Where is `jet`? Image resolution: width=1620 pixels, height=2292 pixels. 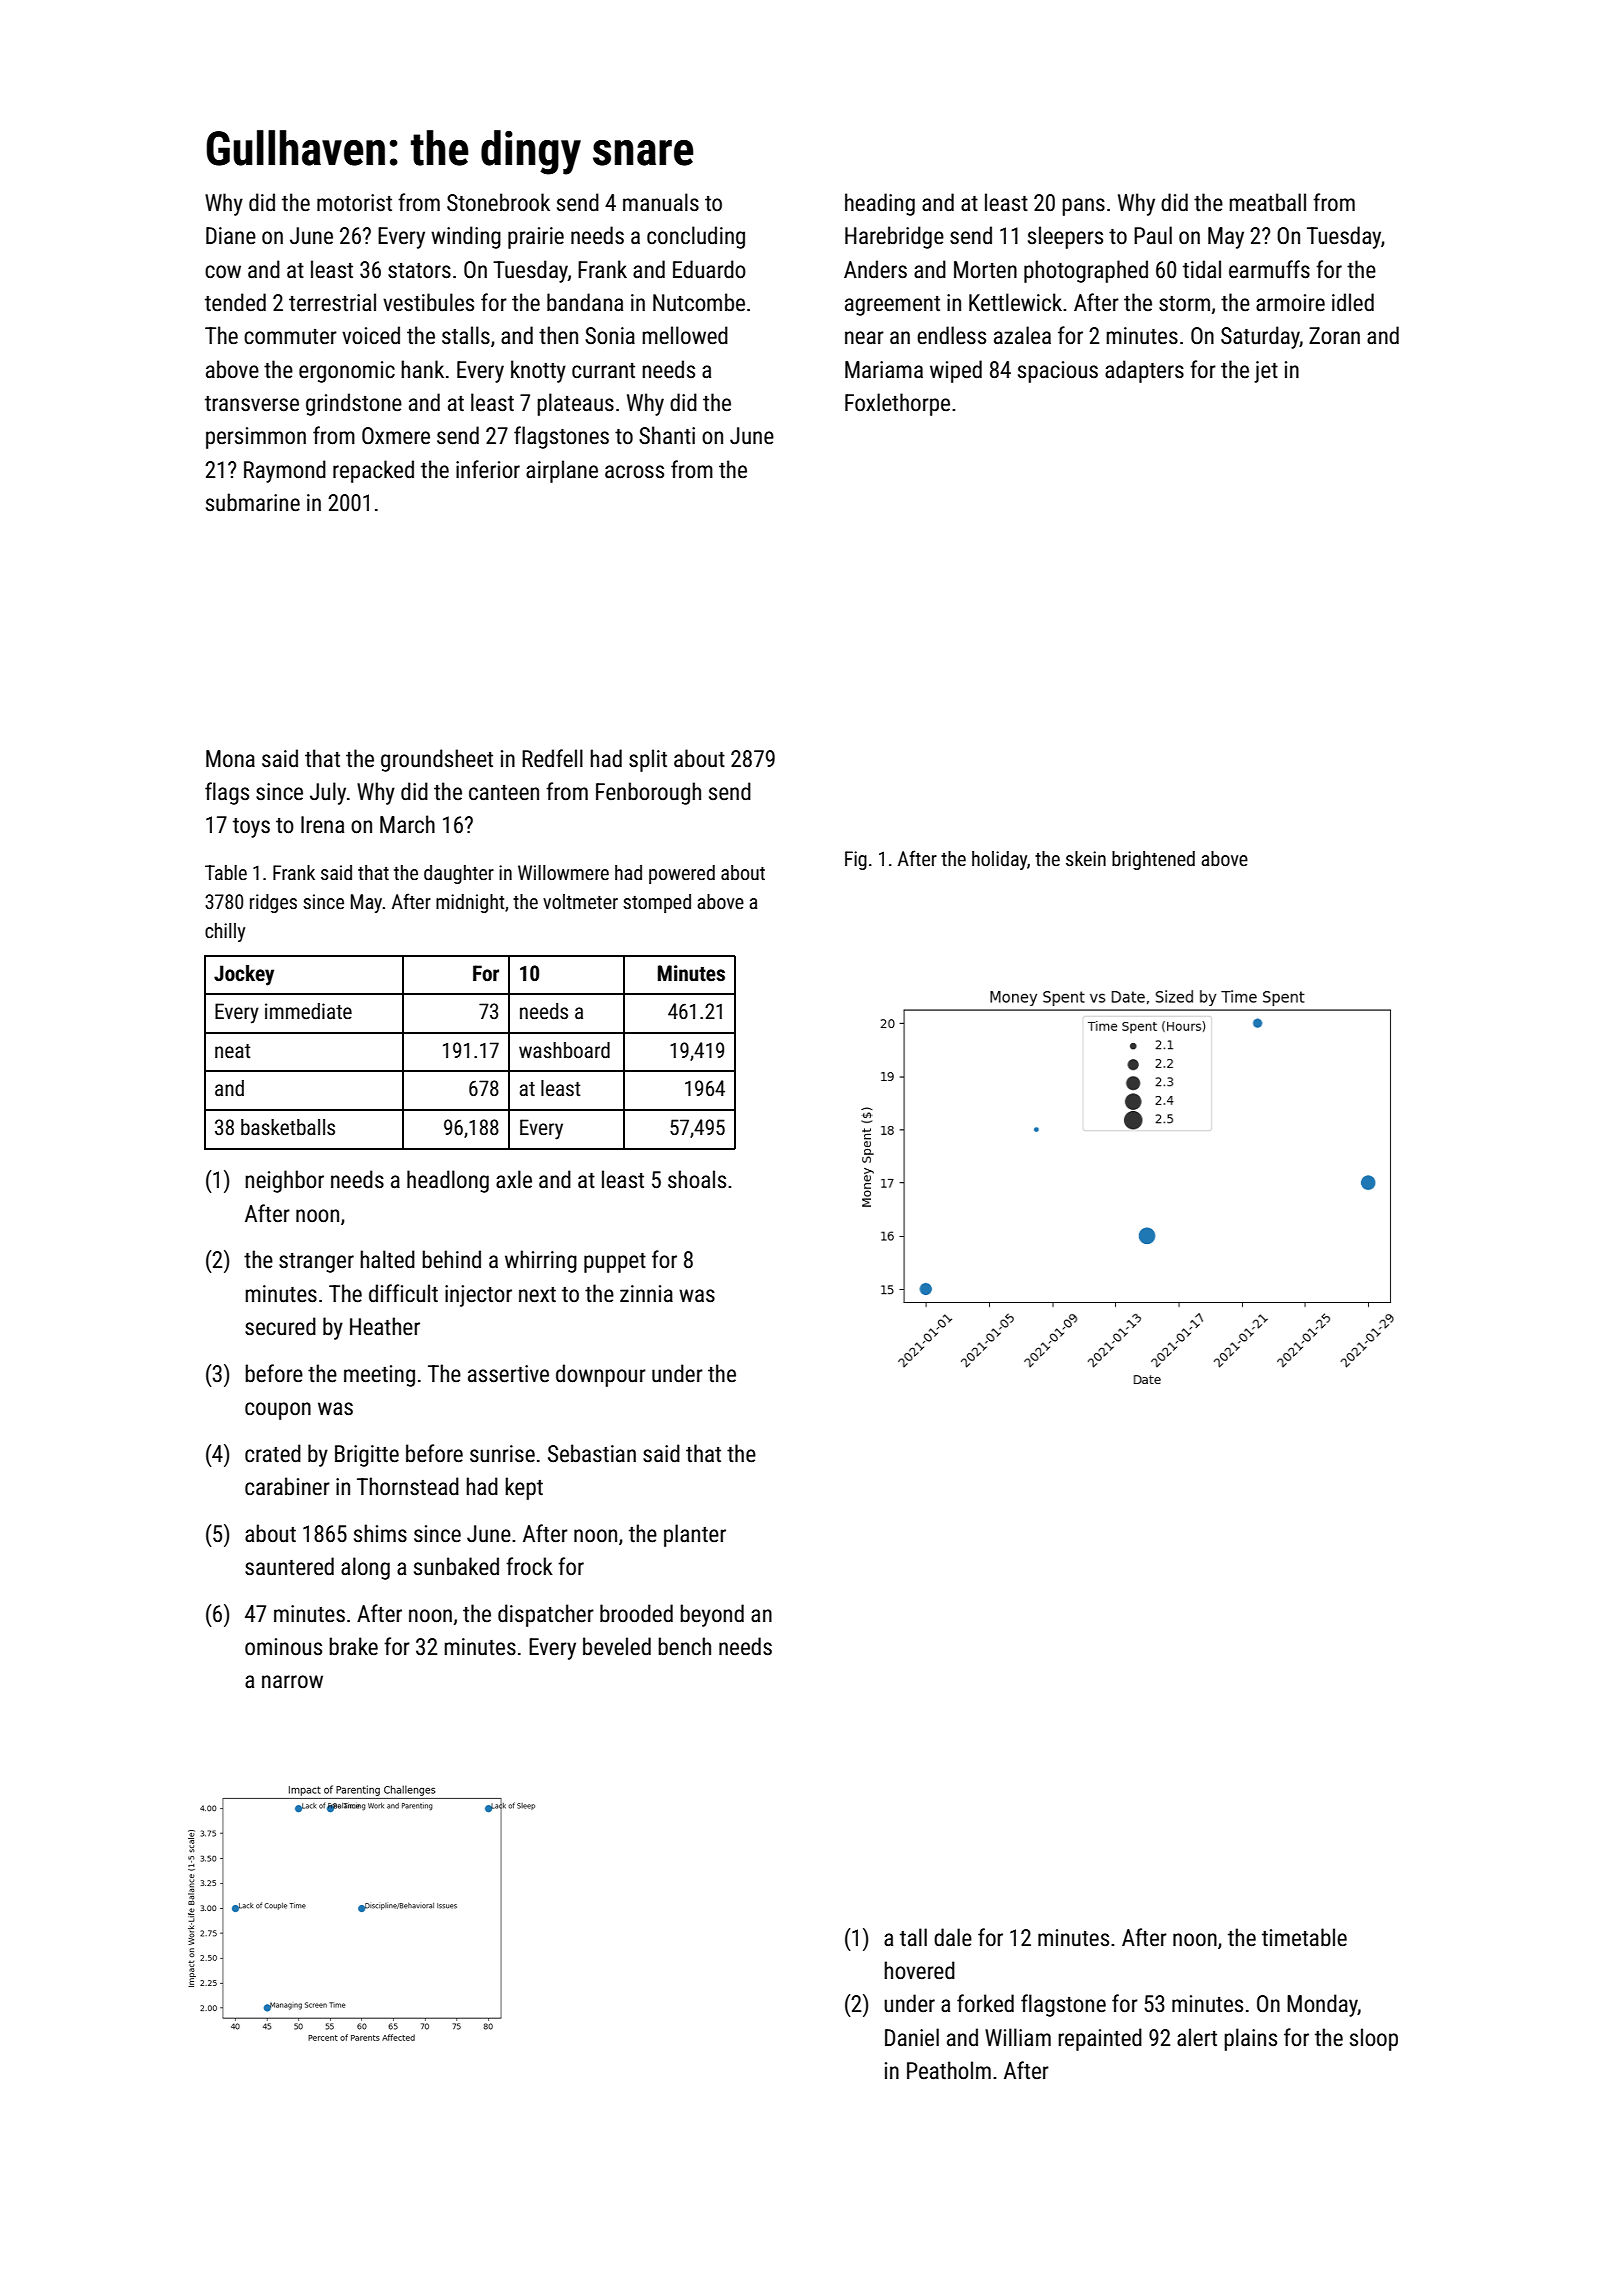
jet is located at coordinates (1266, 372).
